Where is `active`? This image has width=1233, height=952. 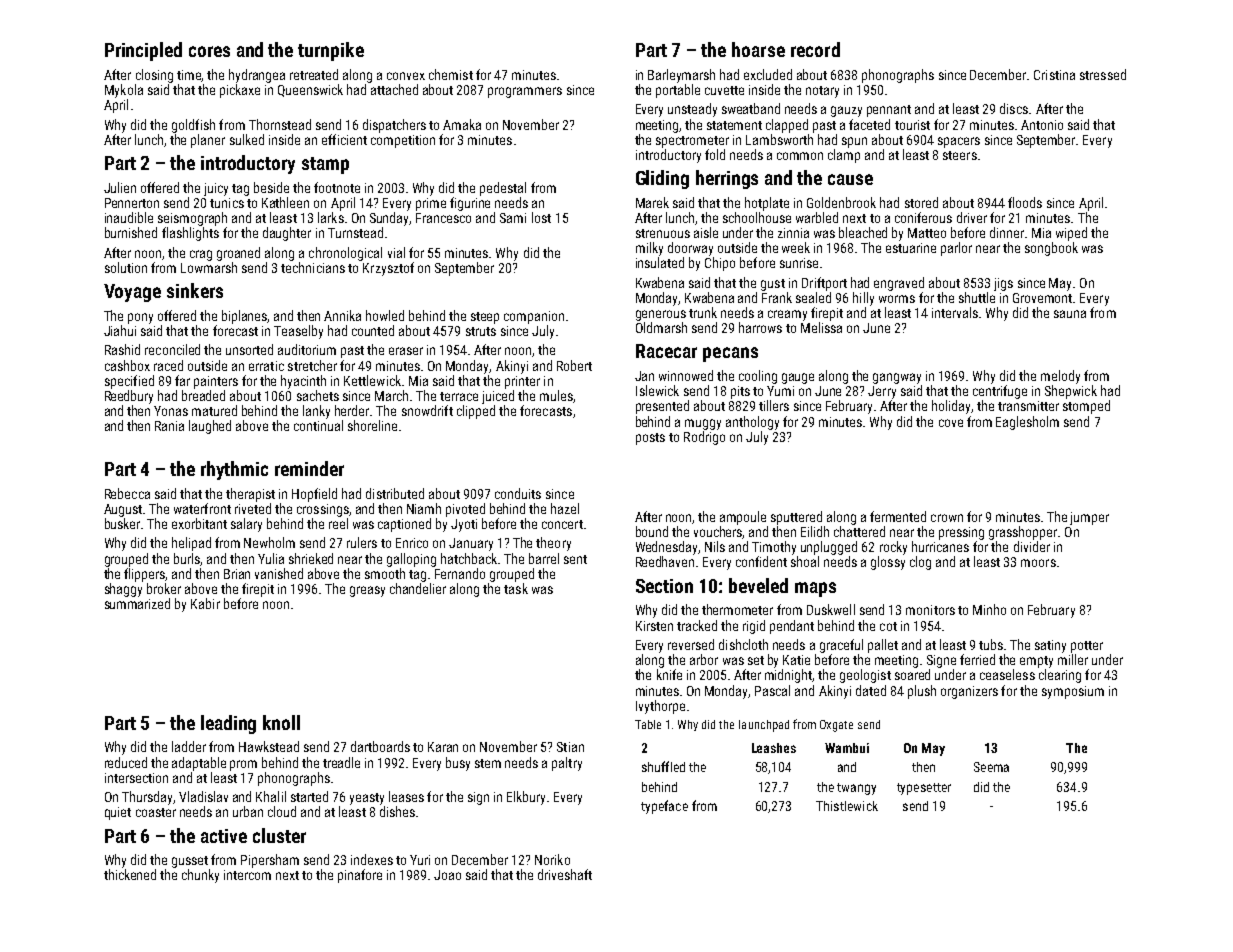
active is located at coordinates (224, 836).
